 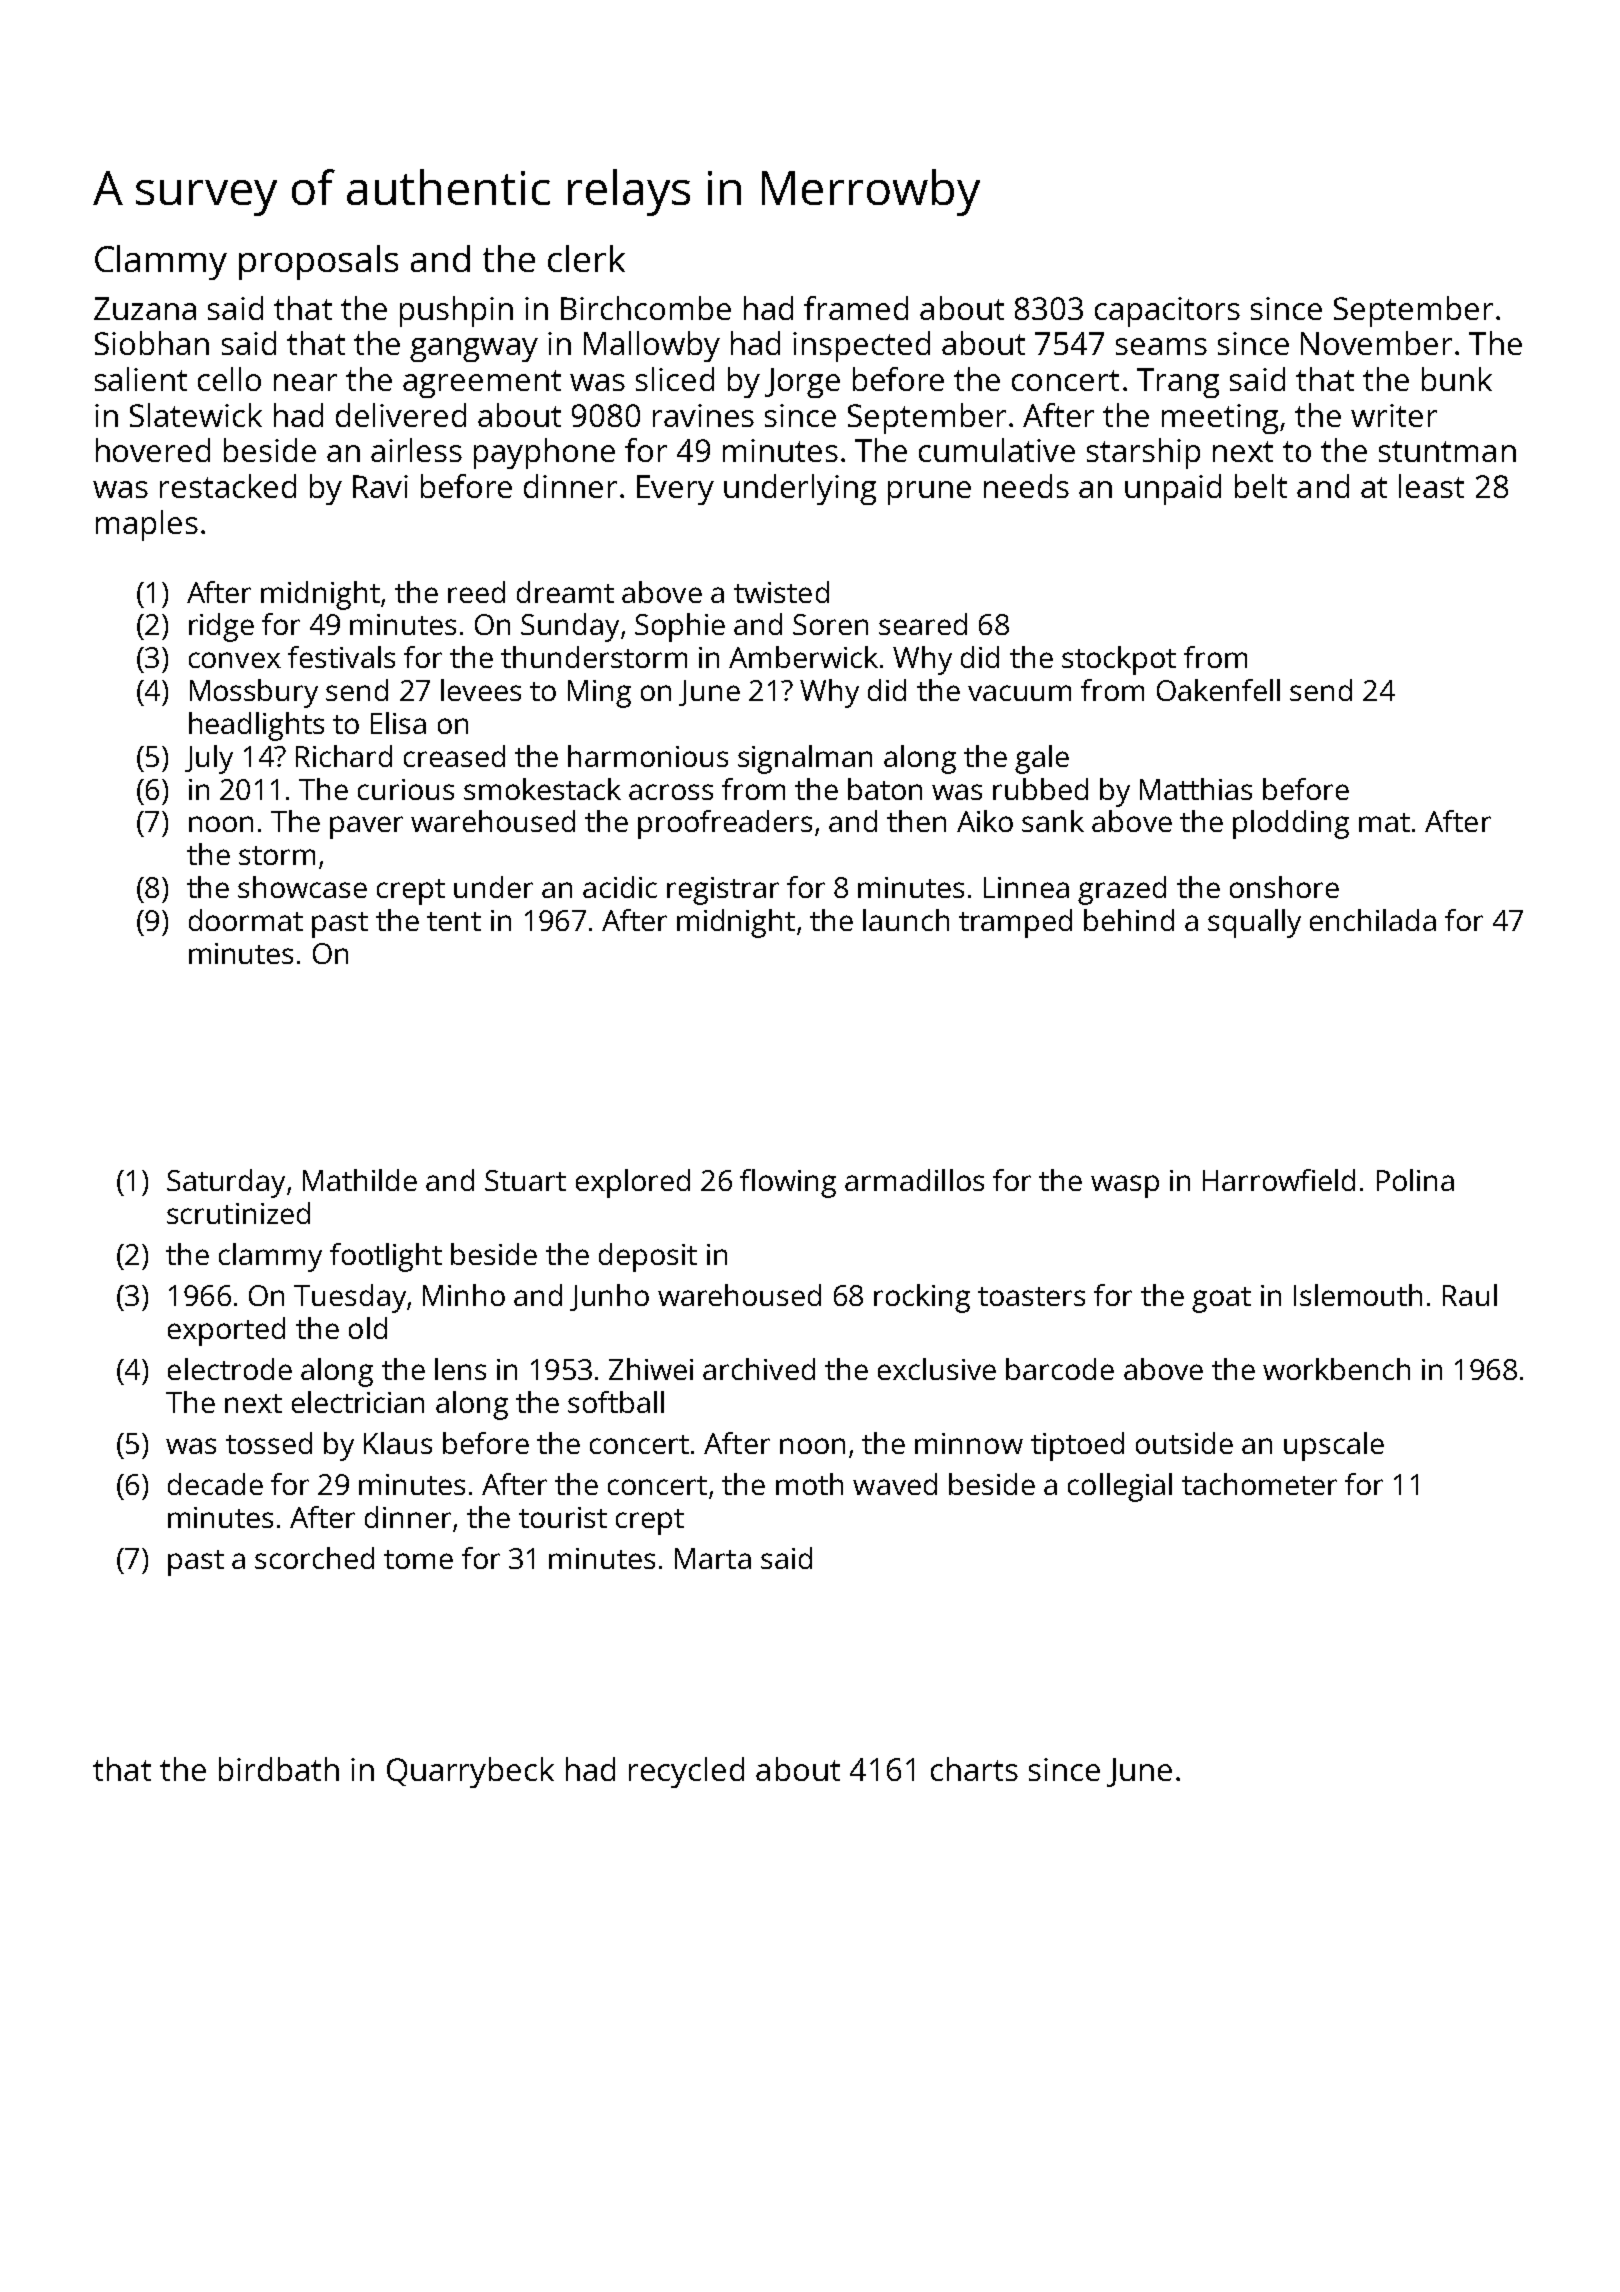 What do you see at coordinates (1129, 920) in the screenshot?
I see `behind` at bounding box center [1129, 920].
